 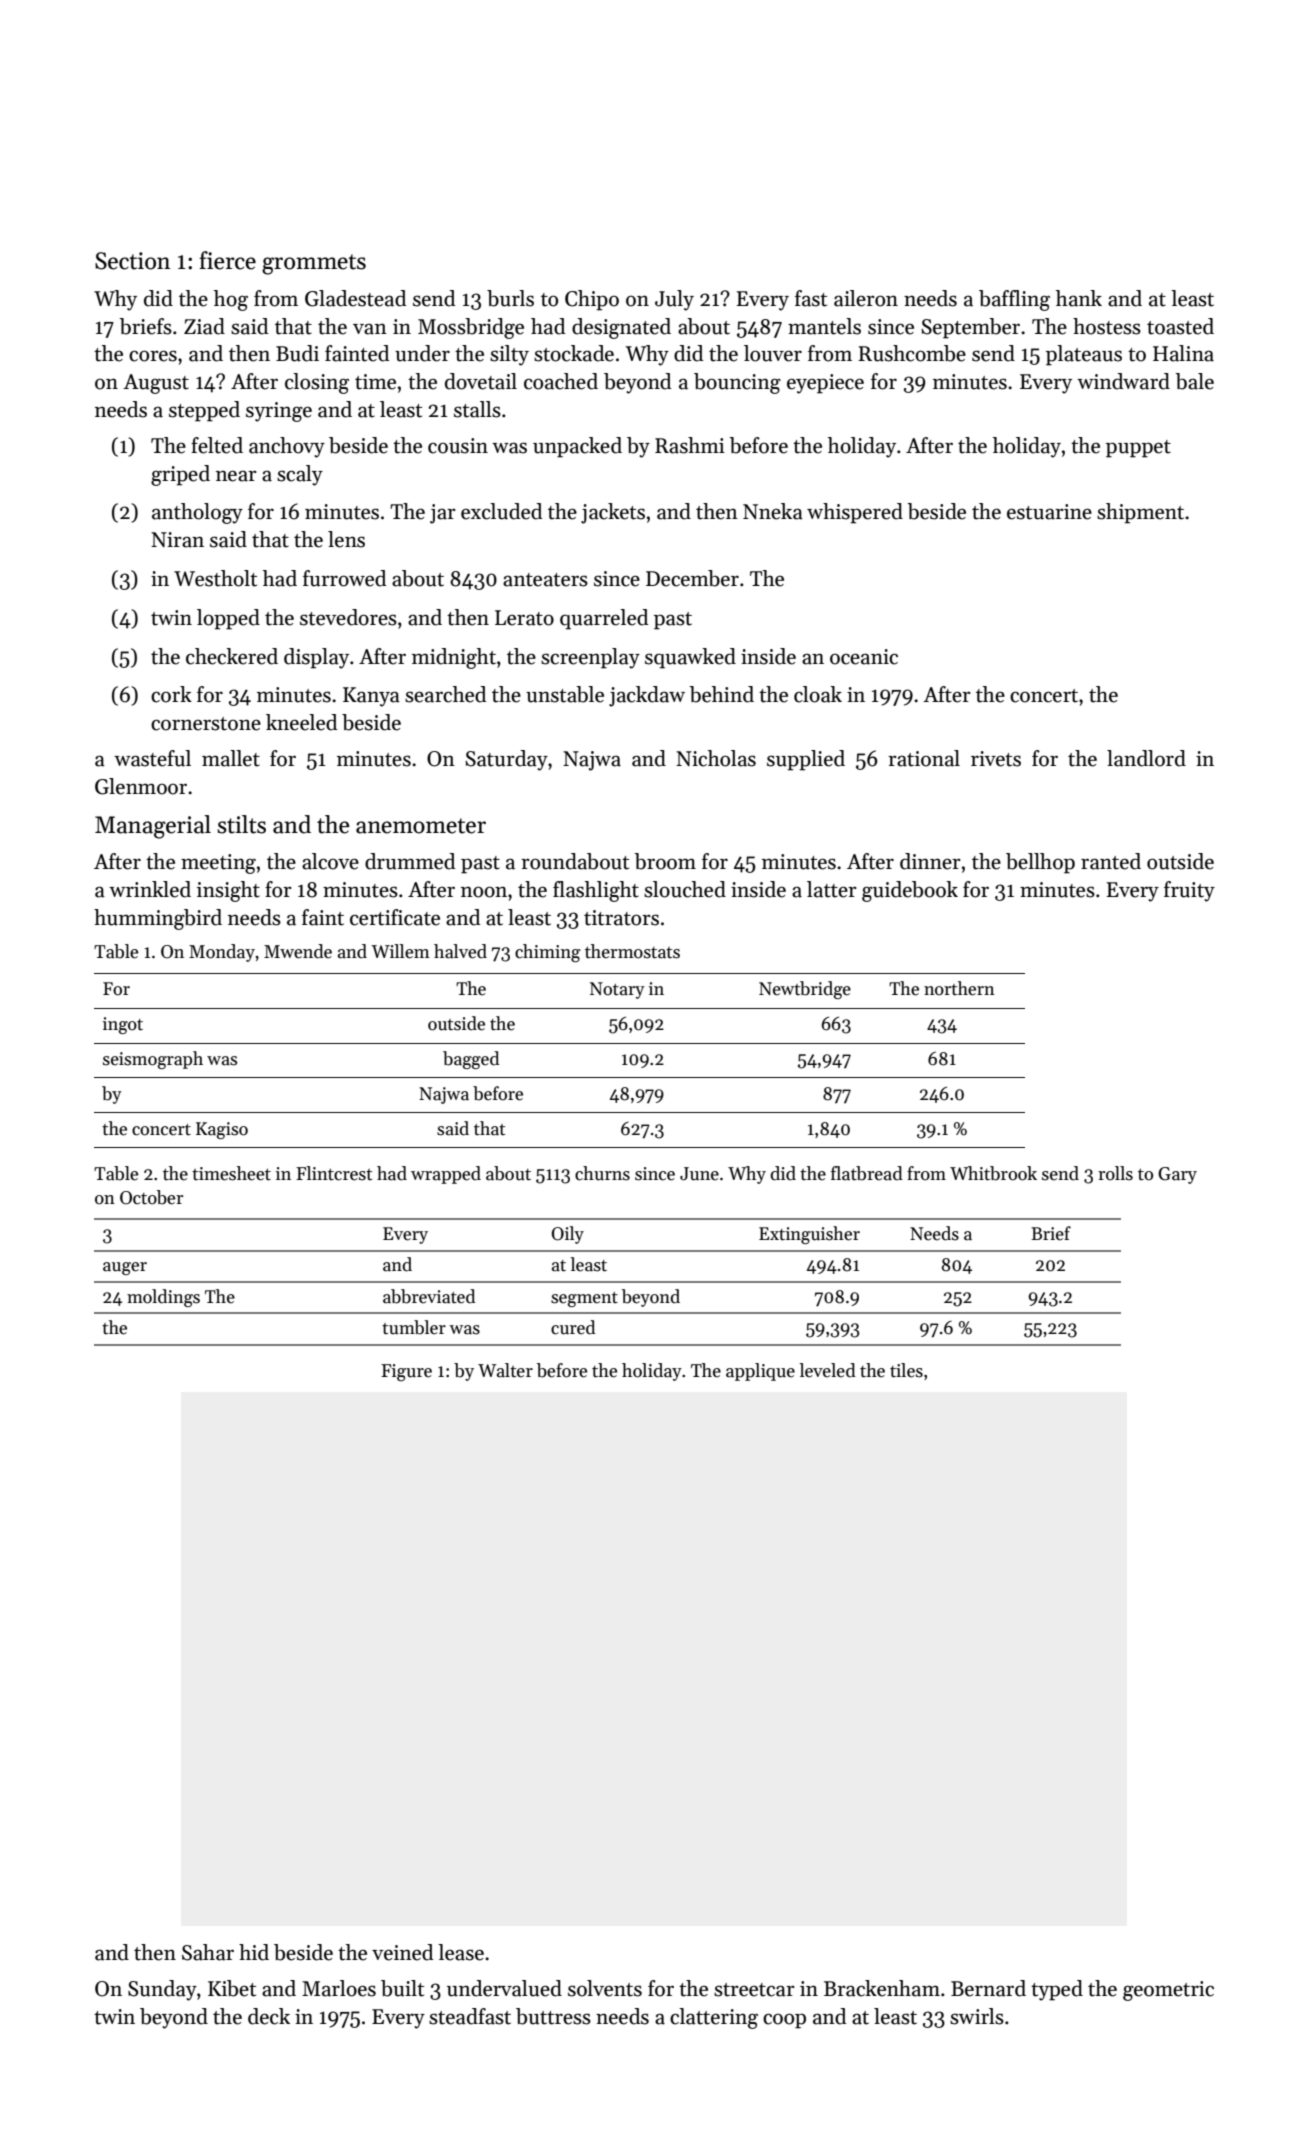 What do you see at coordinates (993, 1173) in the page?
I see `Whitbrook` at bounding box center [993, 1173].
